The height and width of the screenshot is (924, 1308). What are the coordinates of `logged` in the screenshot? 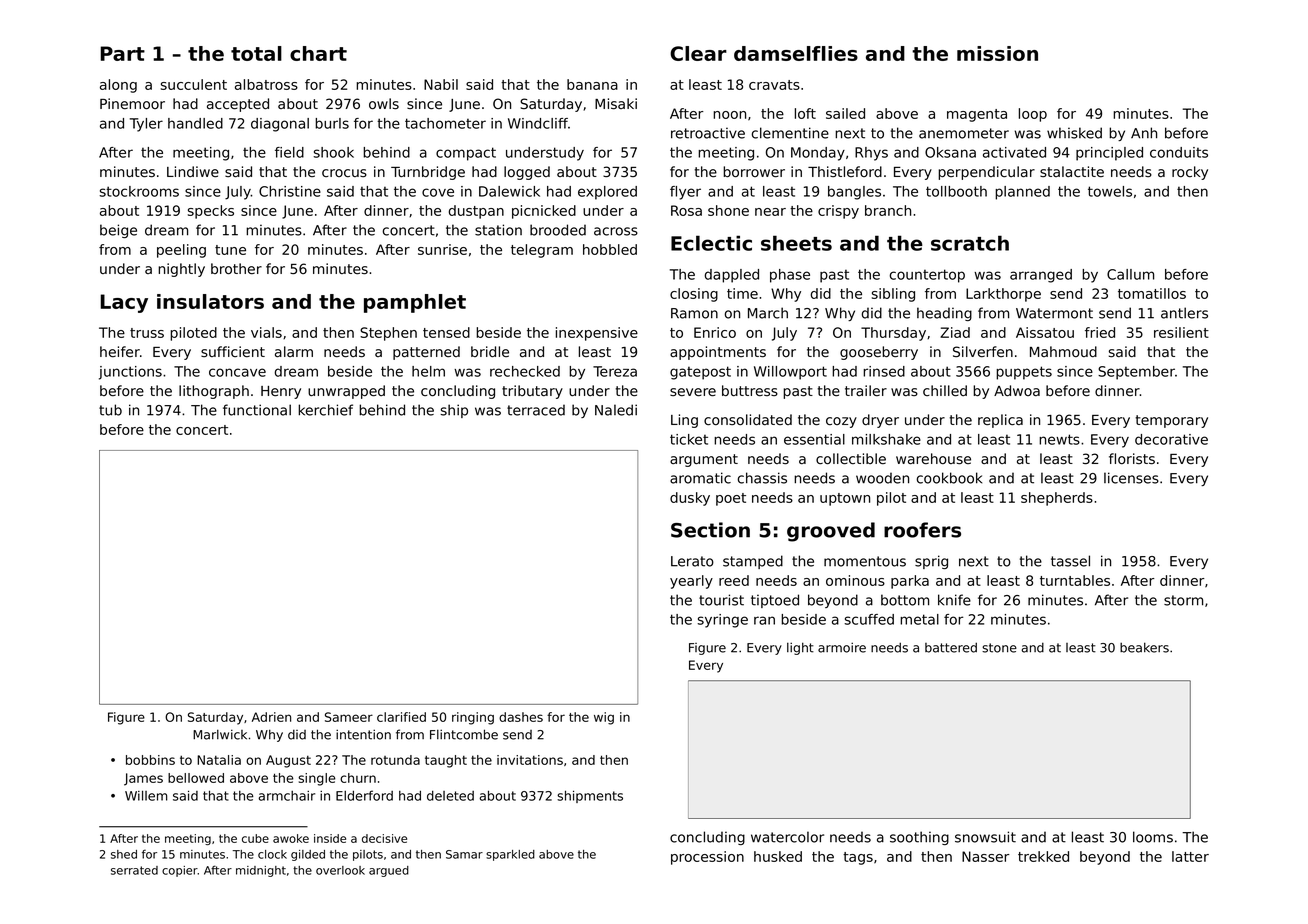 It's located at (527, 173).
